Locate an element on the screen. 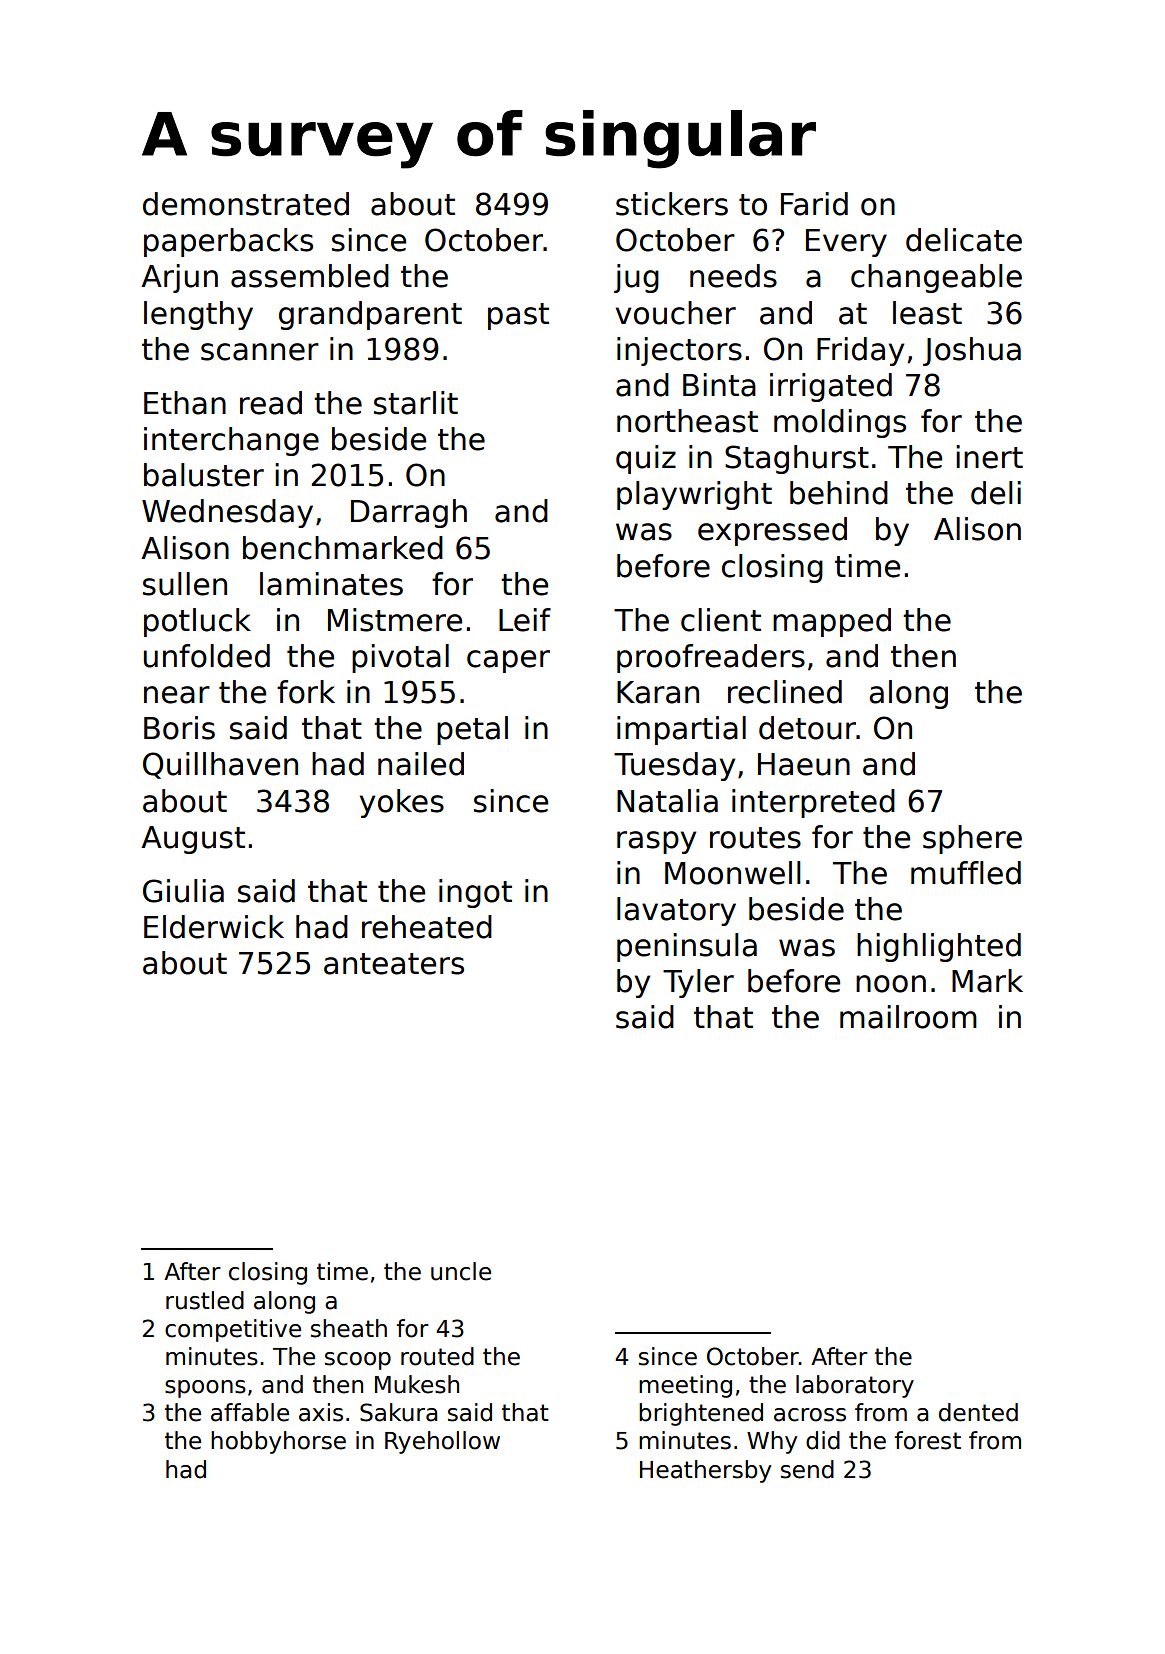  Karan is located at coordinates (658, 692).
